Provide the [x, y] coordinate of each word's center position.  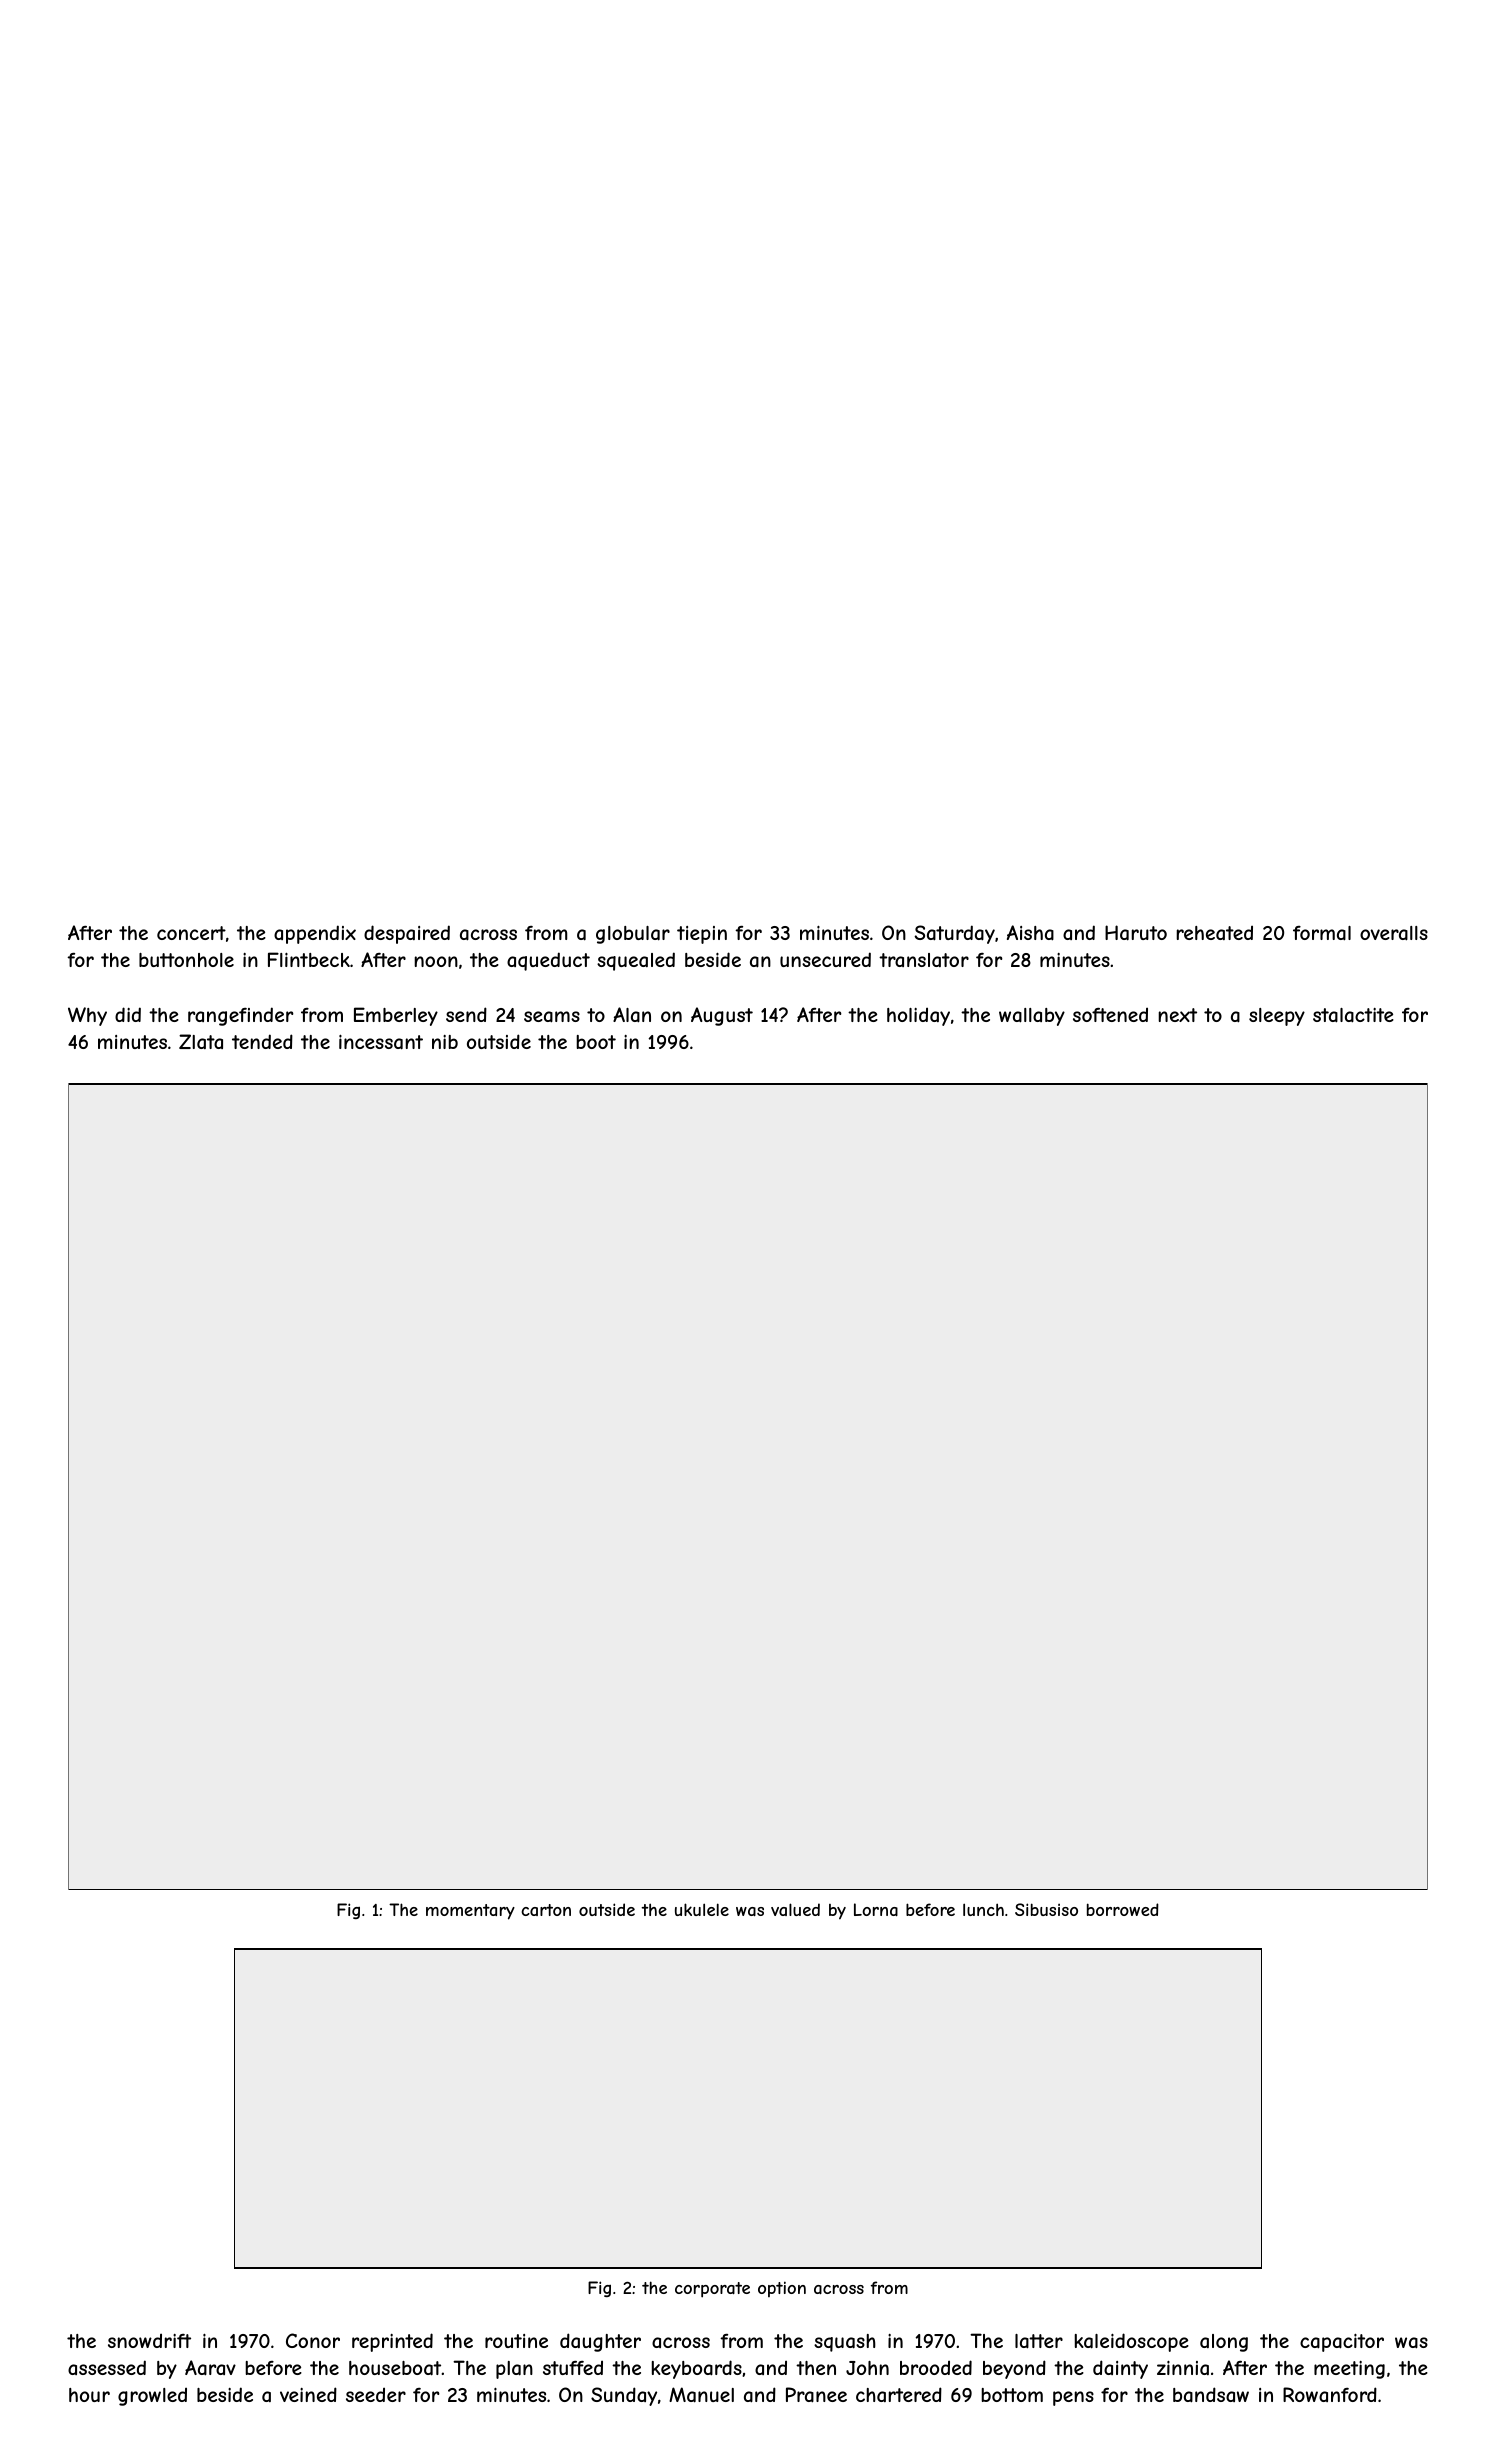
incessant [381, 1042]
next [1177, 1015]
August [722, 1016]
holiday [918, 1017]
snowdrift [149, 2341]
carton [546, 1910]
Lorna [876, 1909]
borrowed [1123, 1909]
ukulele [702, 1909]
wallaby [1032, 1017]
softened [1110, 1015]
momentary [470, 1912]
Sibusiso [1046, 1909]
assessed [107, 2367]
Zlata [201, 1041]
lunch [983, 1909]
